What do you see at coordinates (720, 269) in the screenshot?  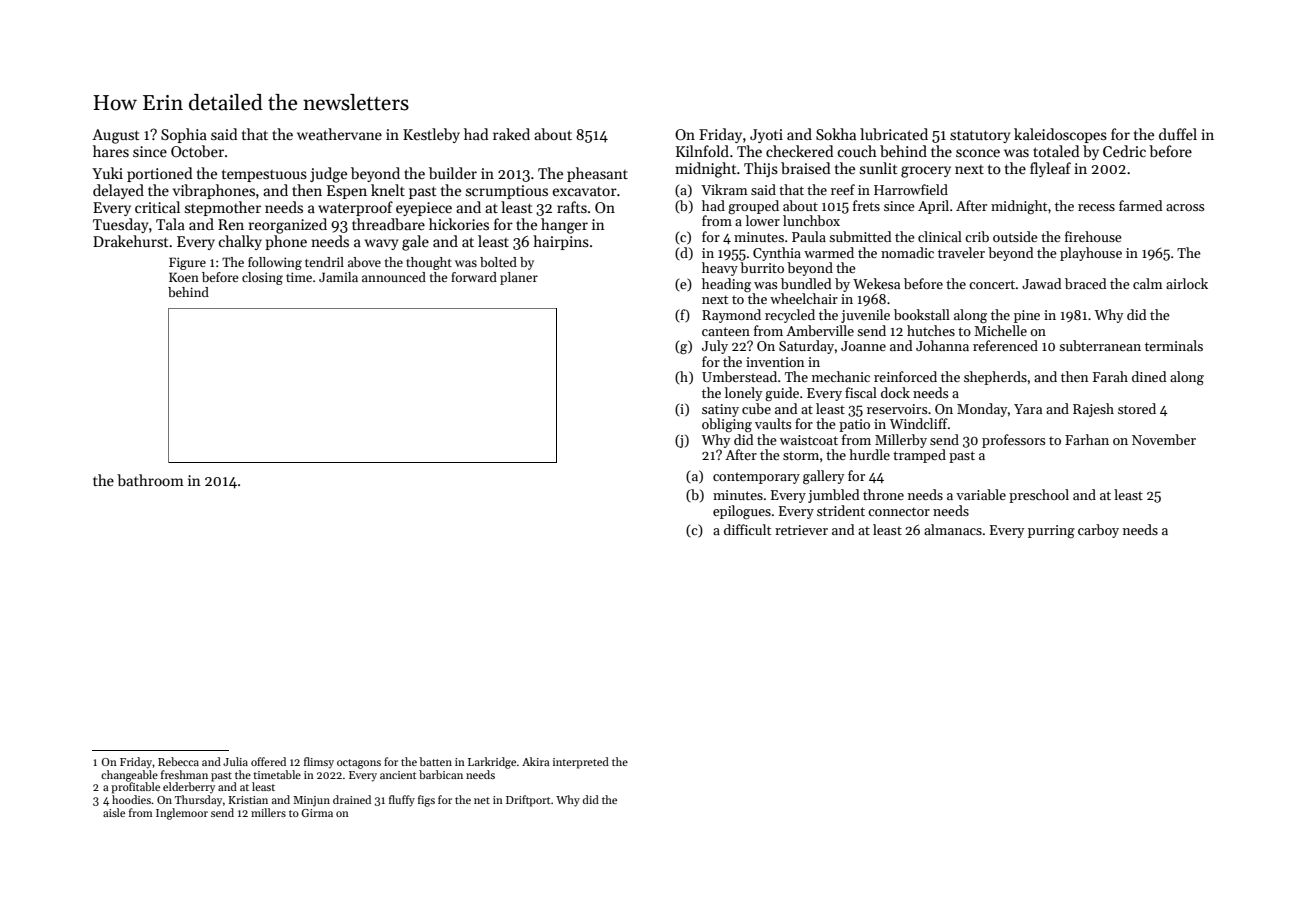 I see `heavy` at bounding box center [720, 269].
